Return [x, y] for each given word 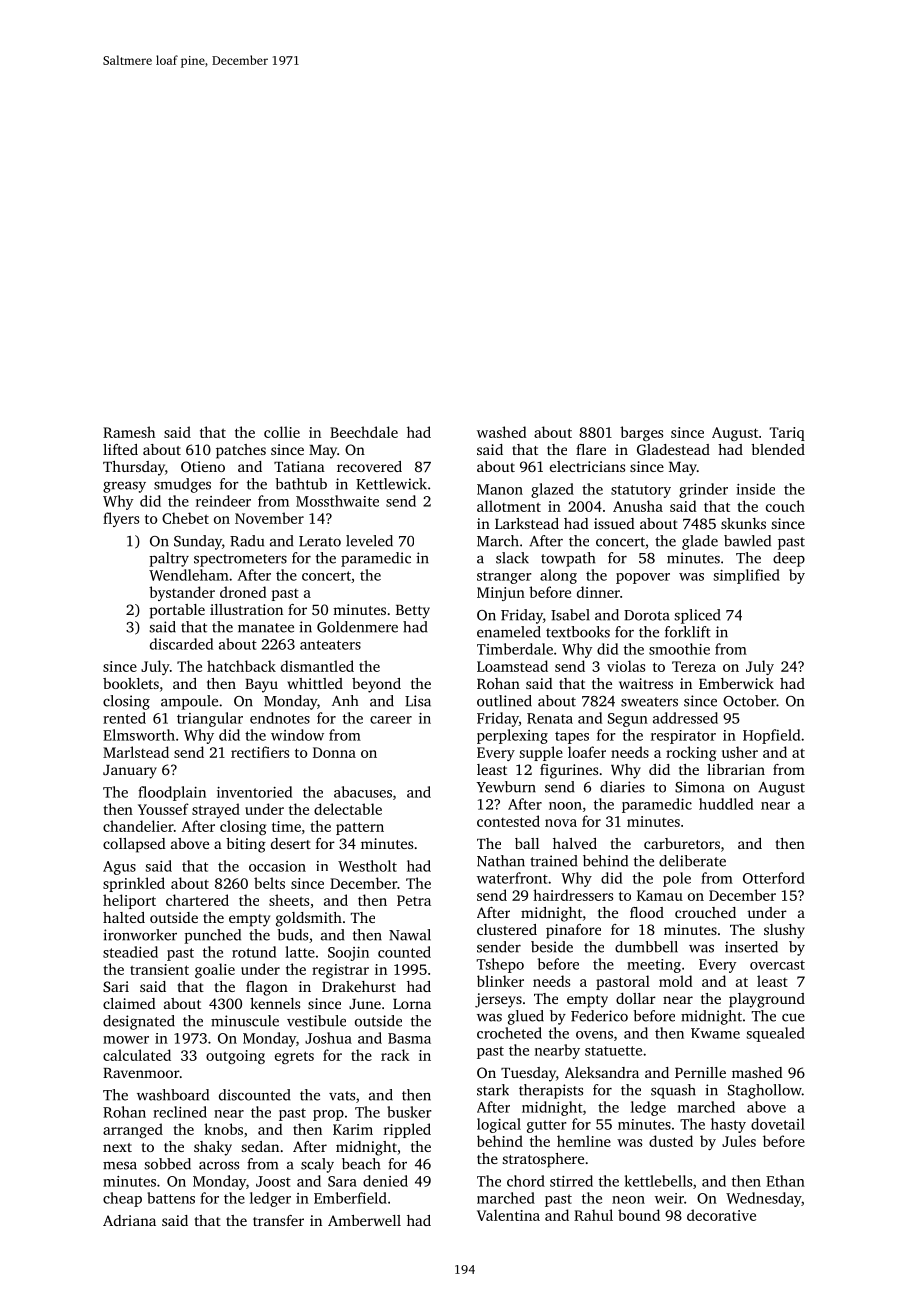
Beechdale [364, 432]
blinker [500, 981]
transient [159, 969]
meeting [654, 966]
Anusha [638, 506]
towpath [568, 559]
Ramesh [129, 432]
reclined [180, 1112]
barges [641, 433]
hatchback [241, 666]
